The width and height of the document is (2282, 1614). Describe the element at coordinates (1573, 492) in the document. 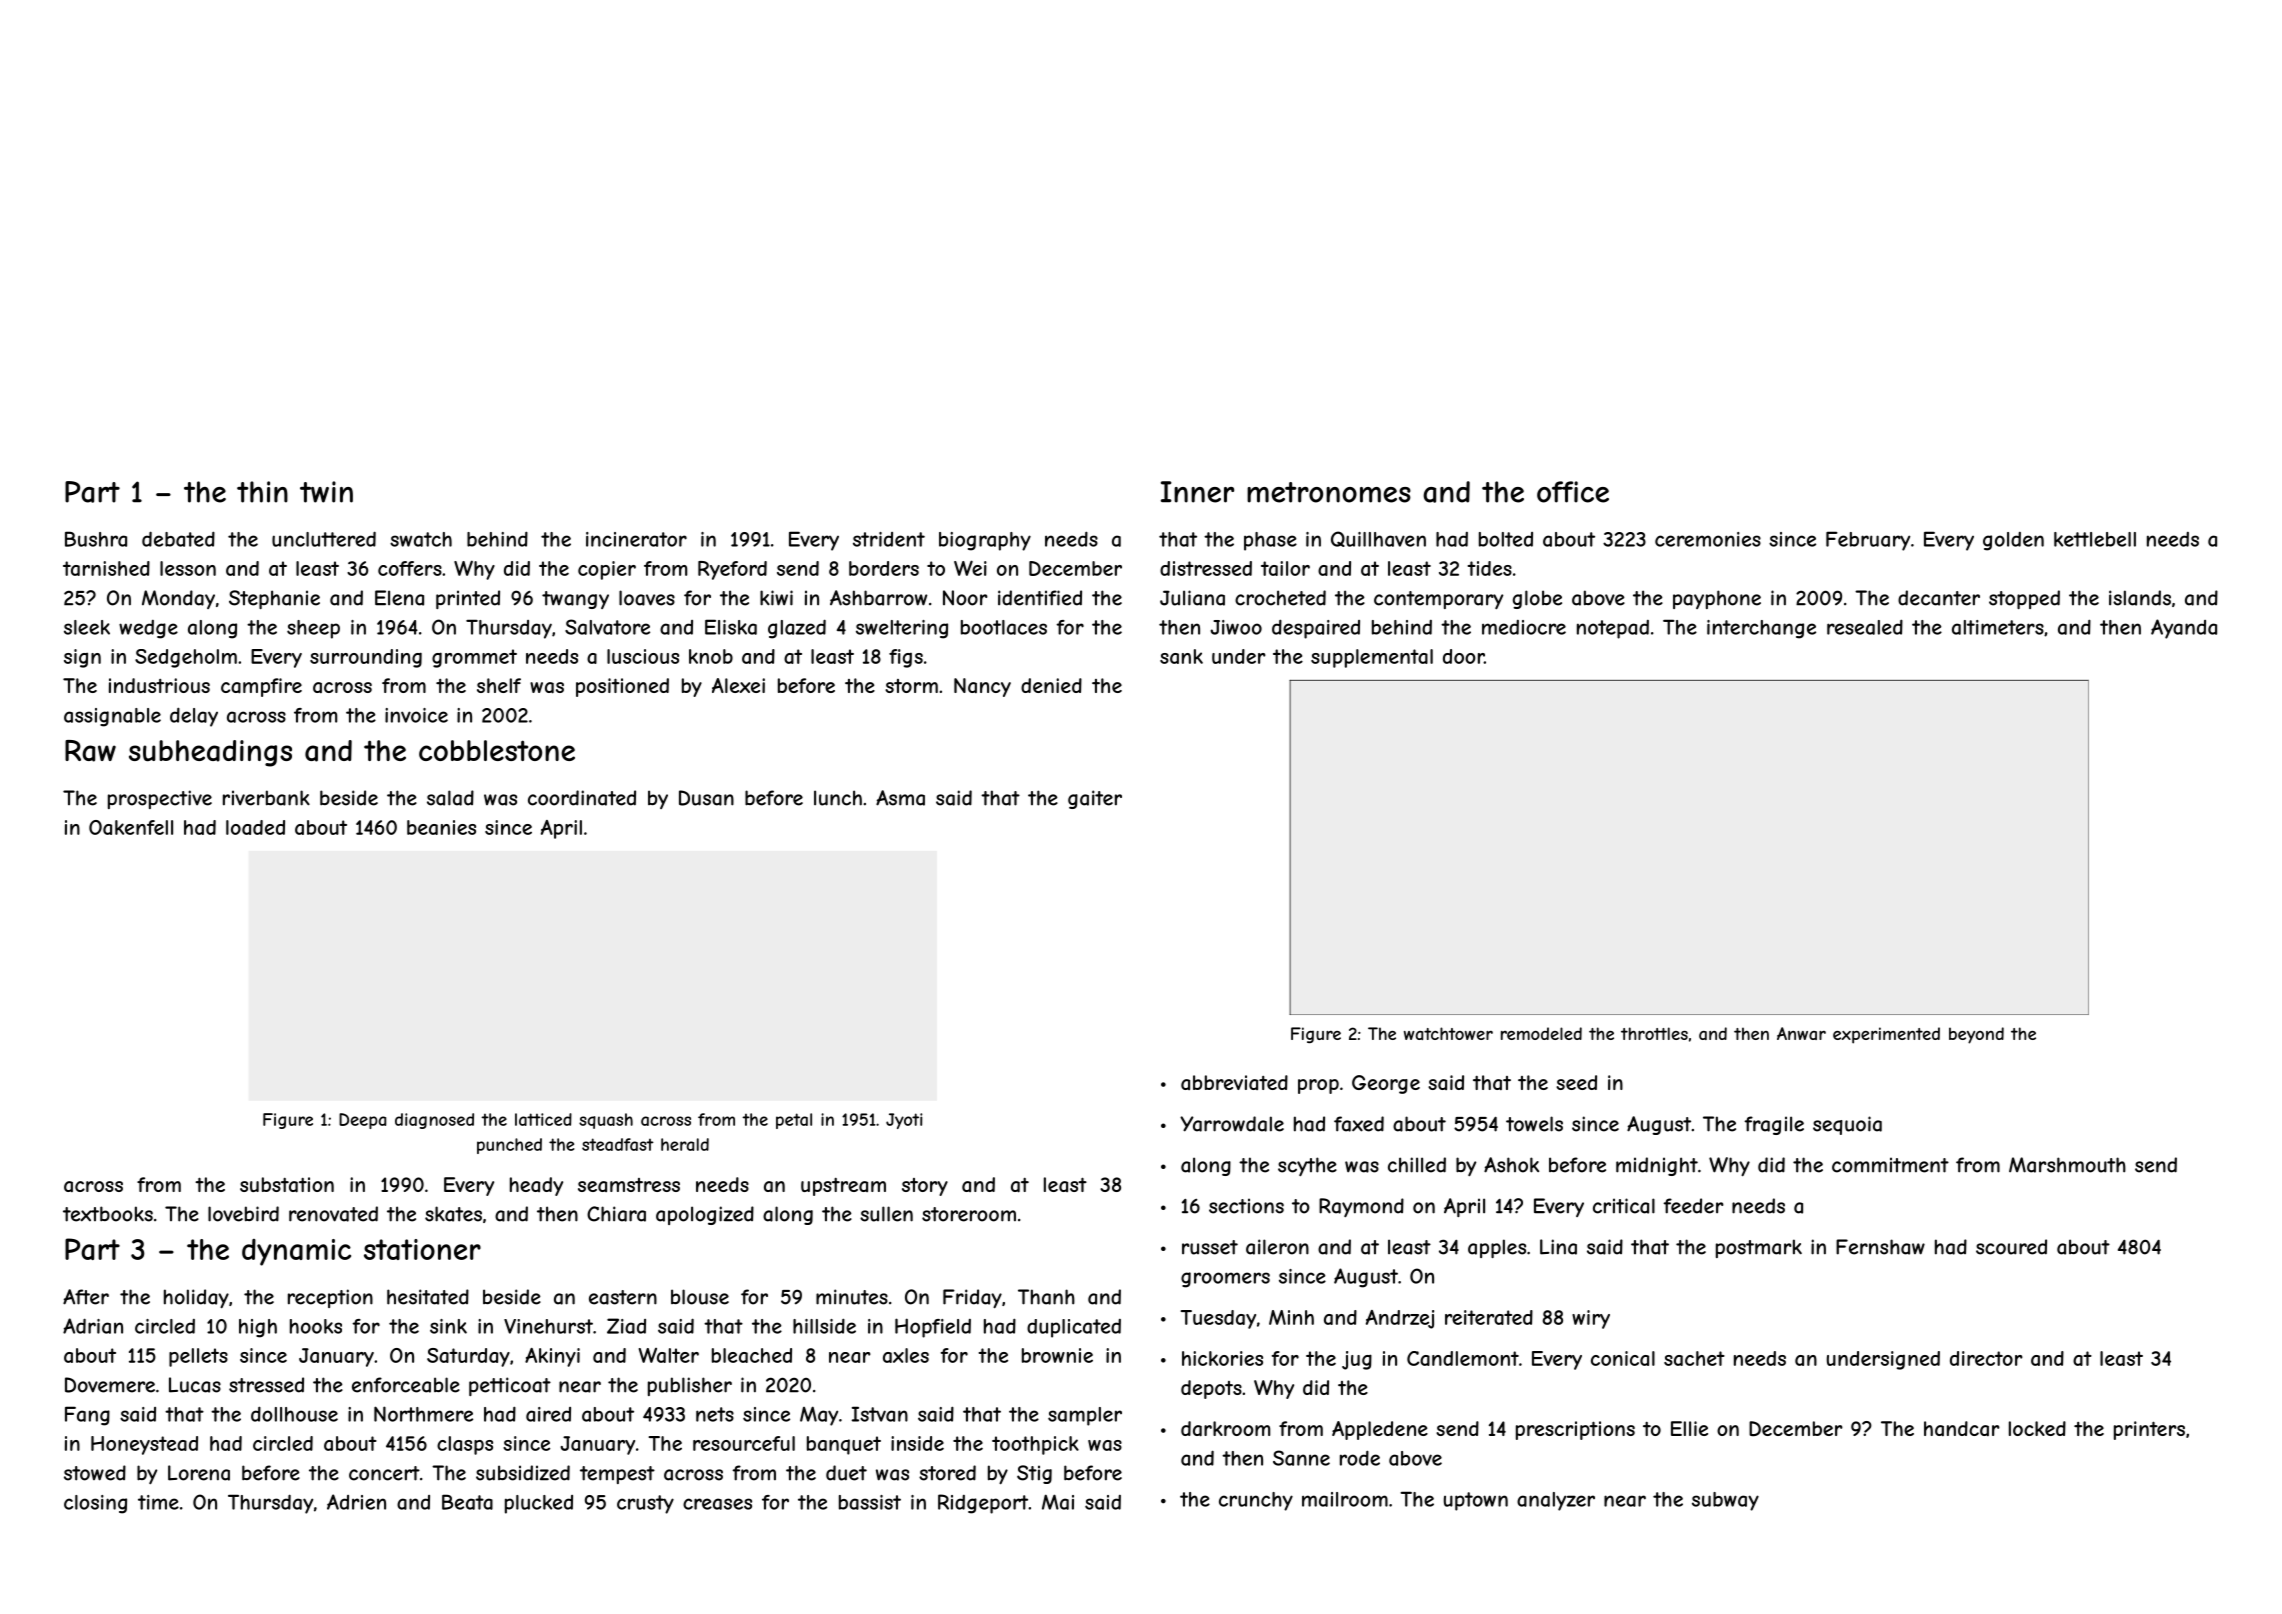

I see `office` at that location.
